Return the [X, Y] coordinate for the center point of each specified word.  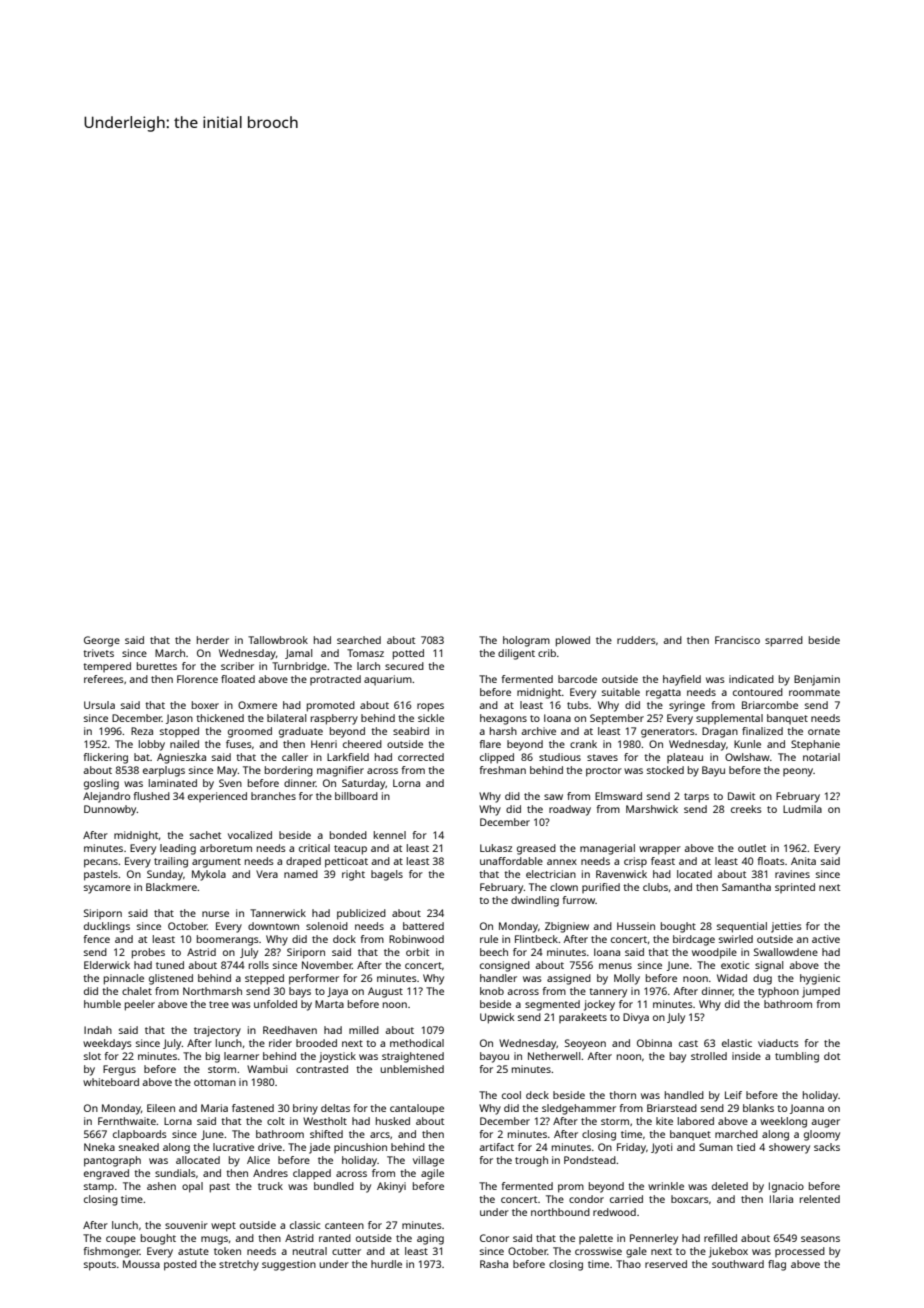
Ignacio [786, 1187]
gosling [101, 784]
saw [553, 797]
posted [180, 1265]
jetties [786, 927]
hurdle [386, 1264]
